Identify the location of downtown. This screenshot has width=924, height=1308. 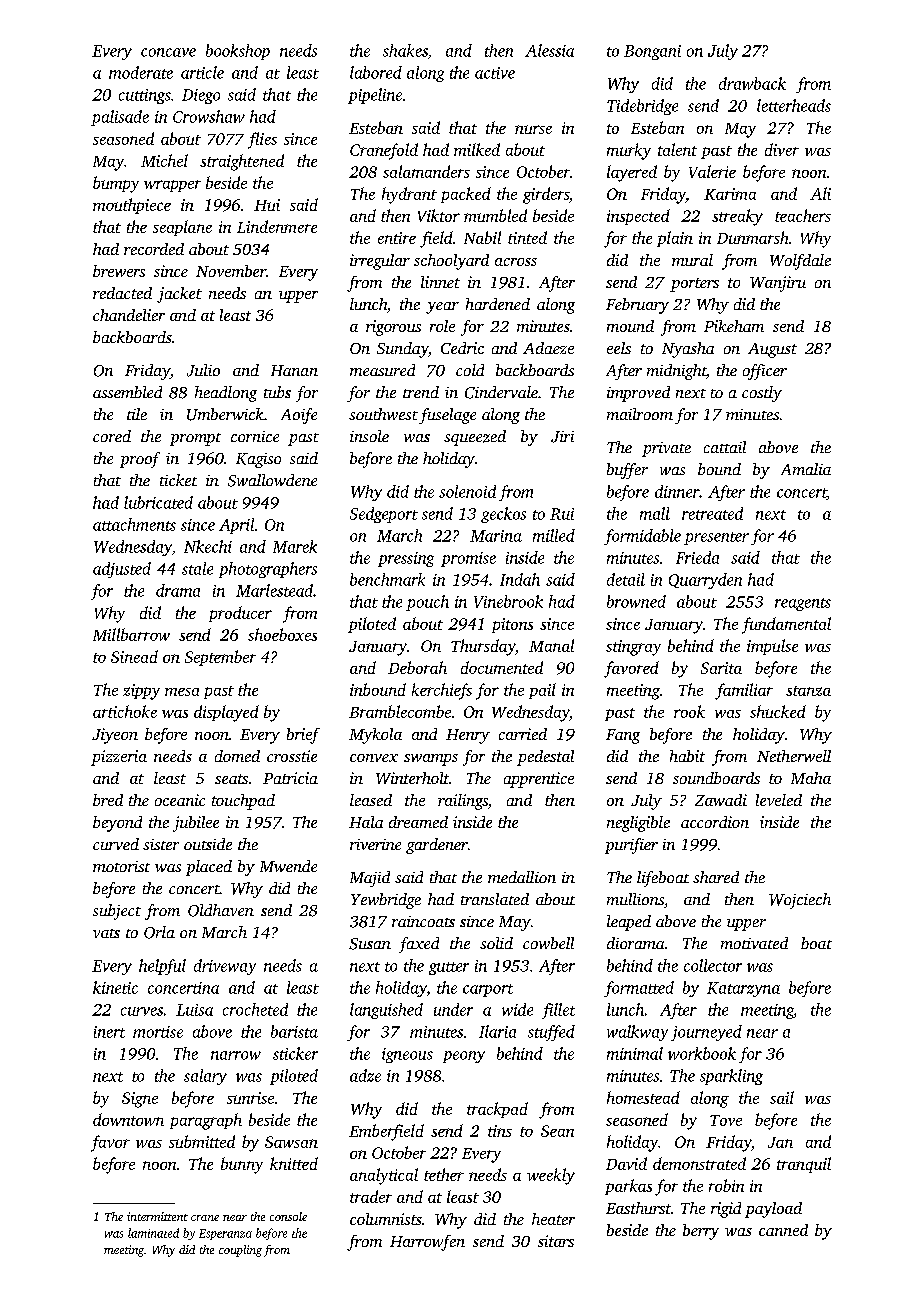
(128, 1119).
